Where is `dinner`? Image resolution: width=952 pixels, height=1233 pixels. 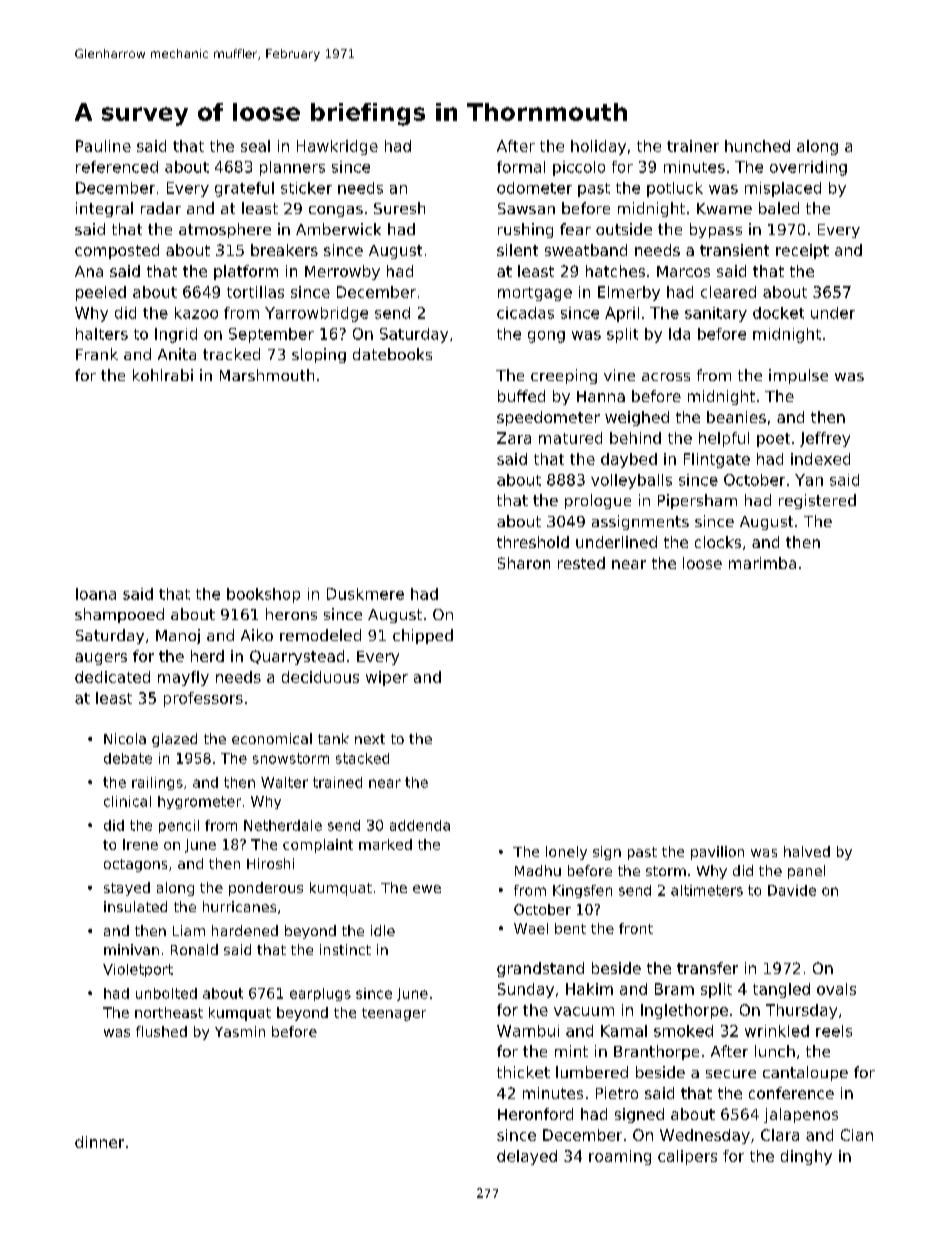
dinner is located at coordinates (99, 1142).
